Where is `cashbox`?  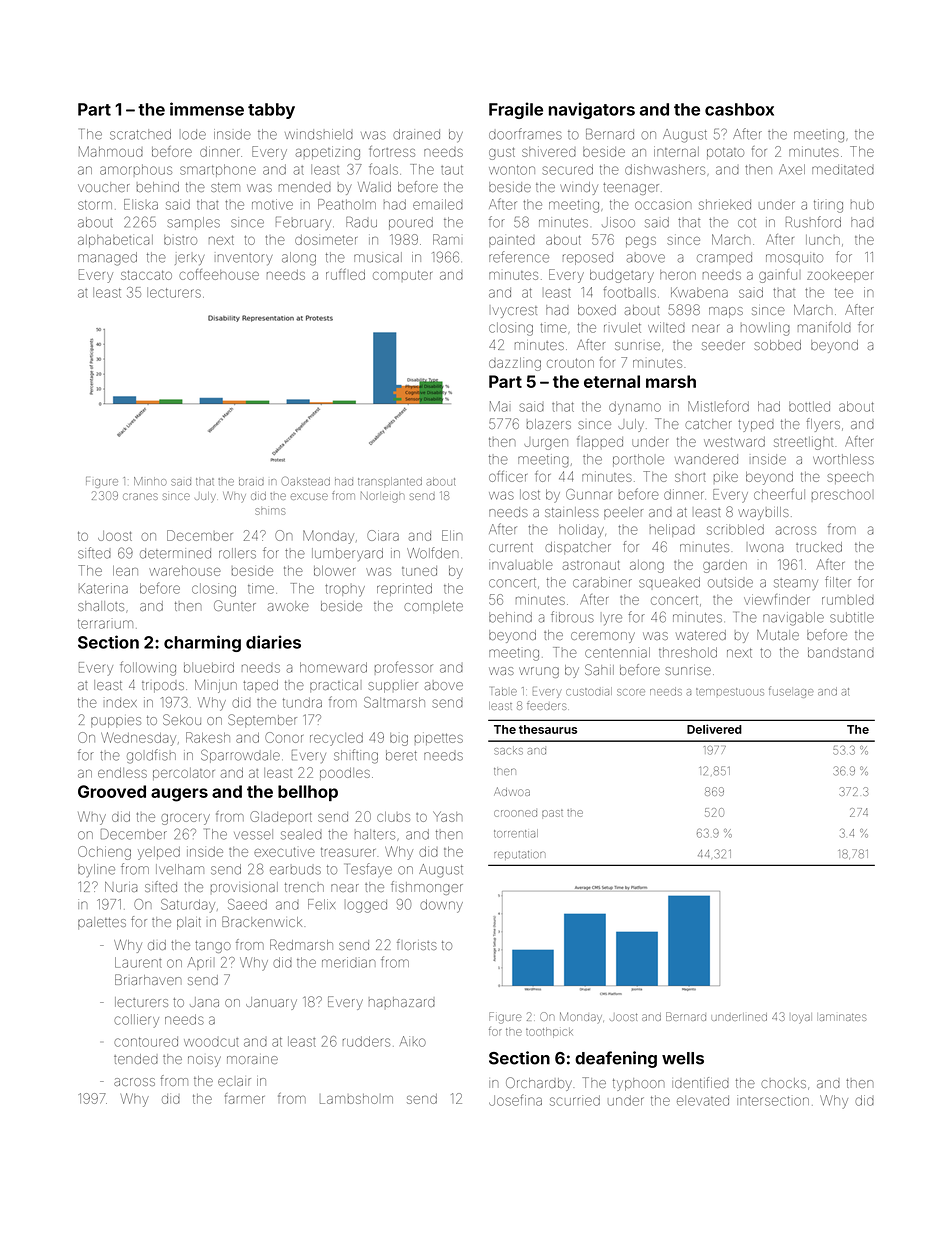 cashbox is located at coordinates (739, 109).
